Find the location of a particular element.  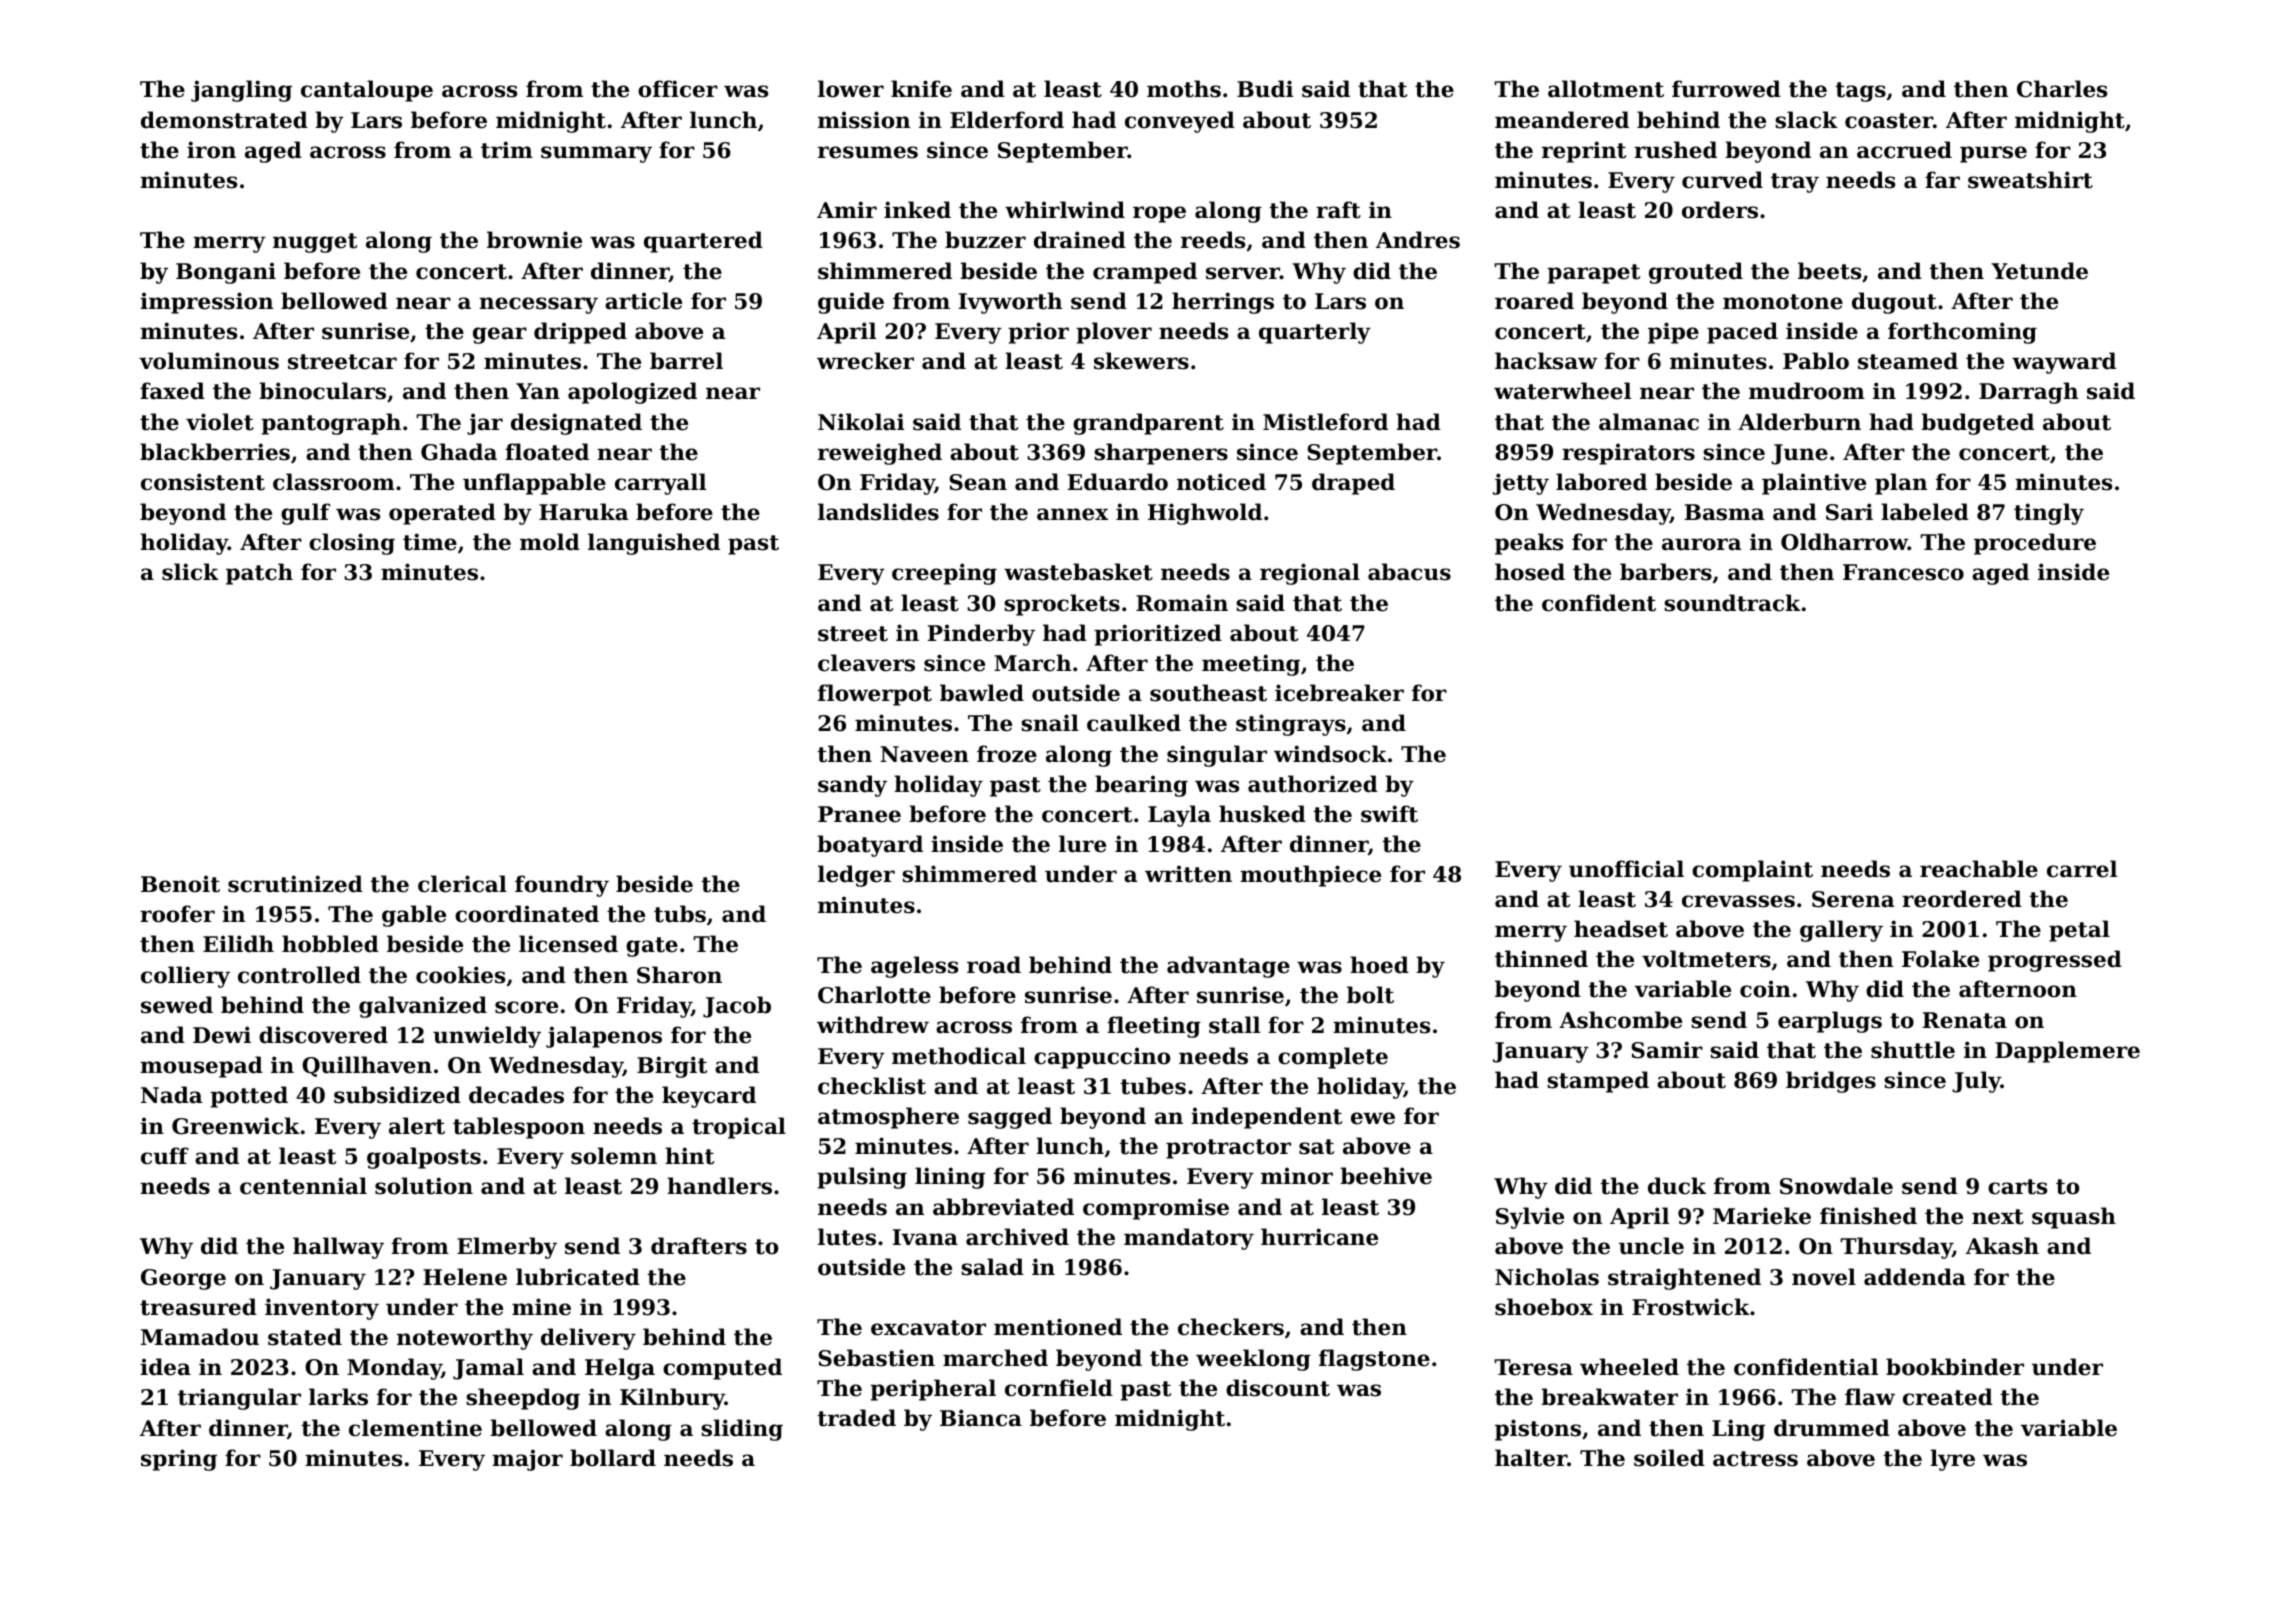

complete is located at coordinates (1333, 1058).
